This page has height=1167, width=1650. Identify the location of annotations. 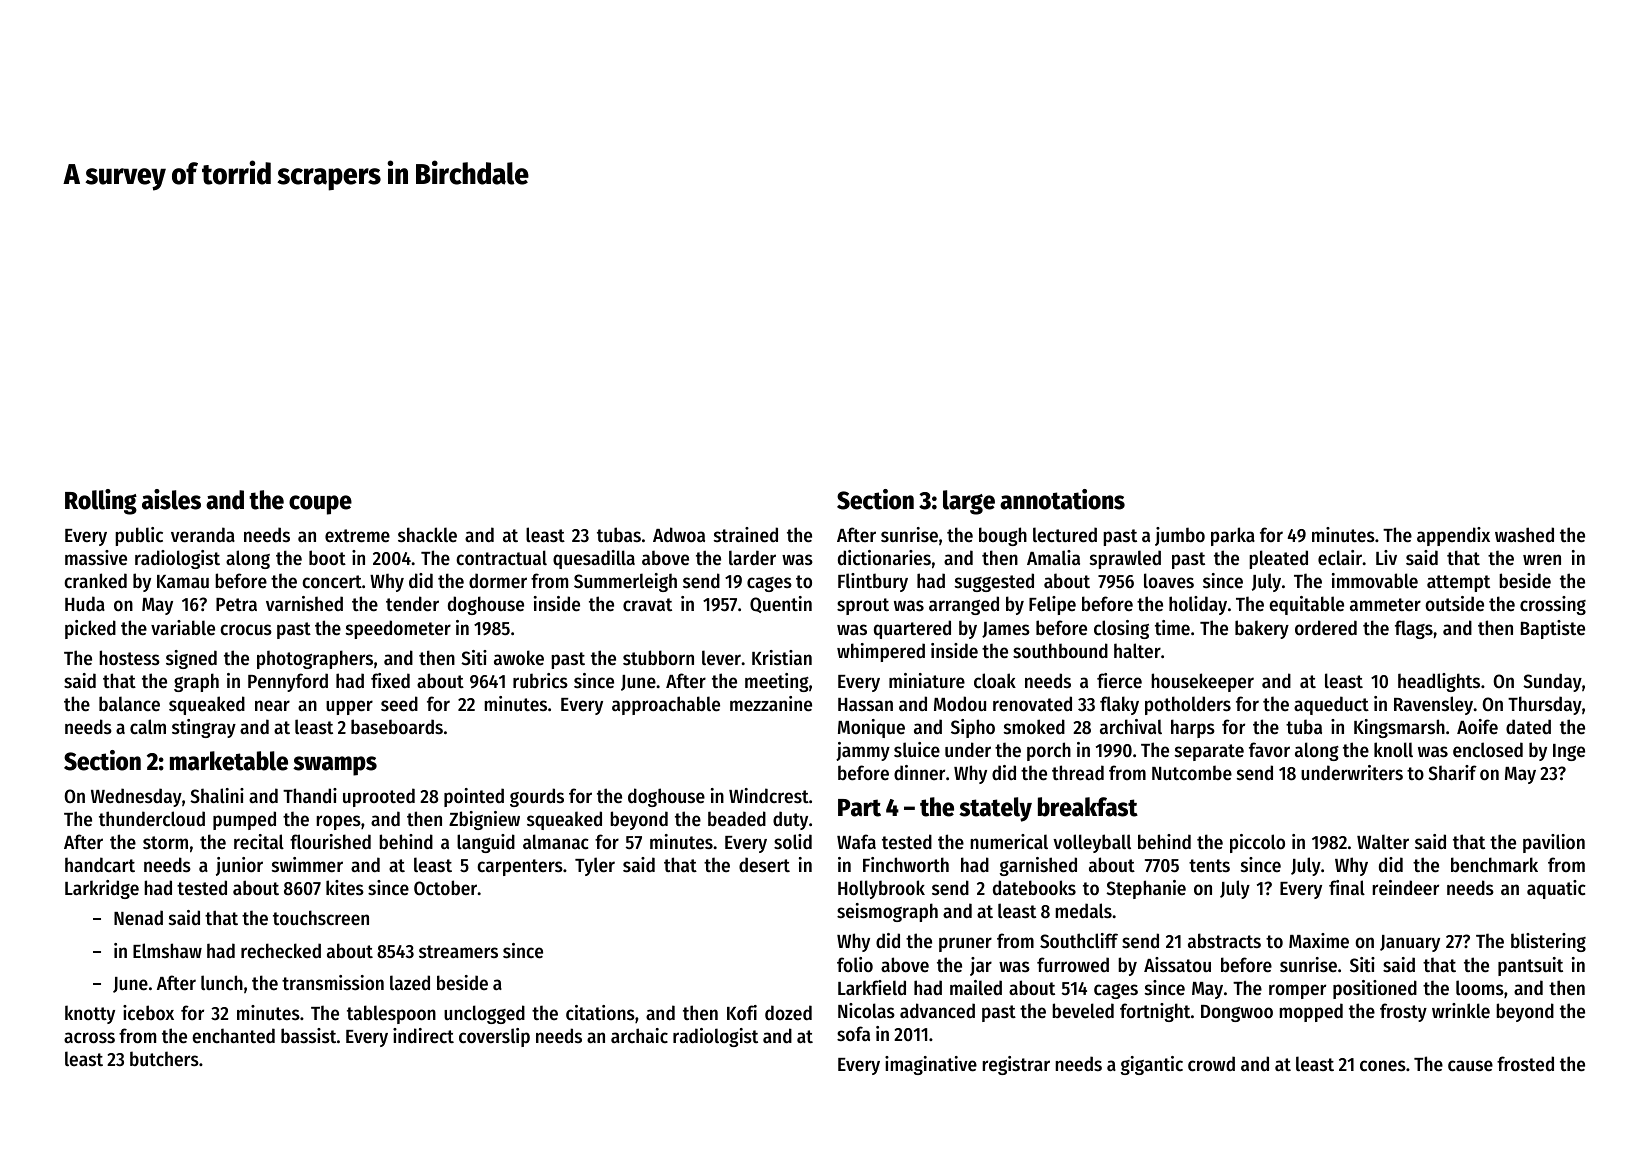
(1062, 499).
